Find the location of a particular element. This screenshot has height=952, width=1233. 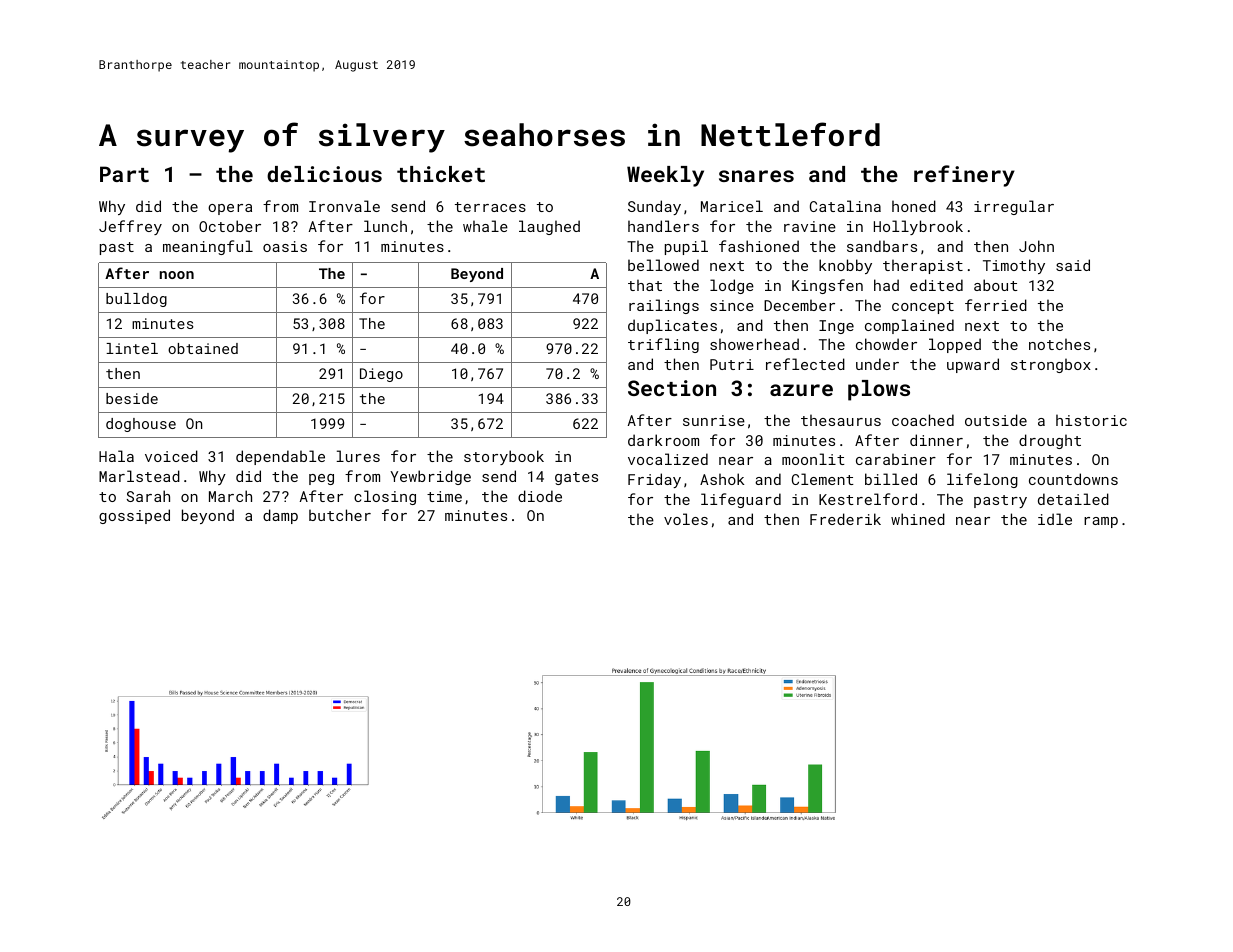

storybook is located at coordinates (504, 457).
